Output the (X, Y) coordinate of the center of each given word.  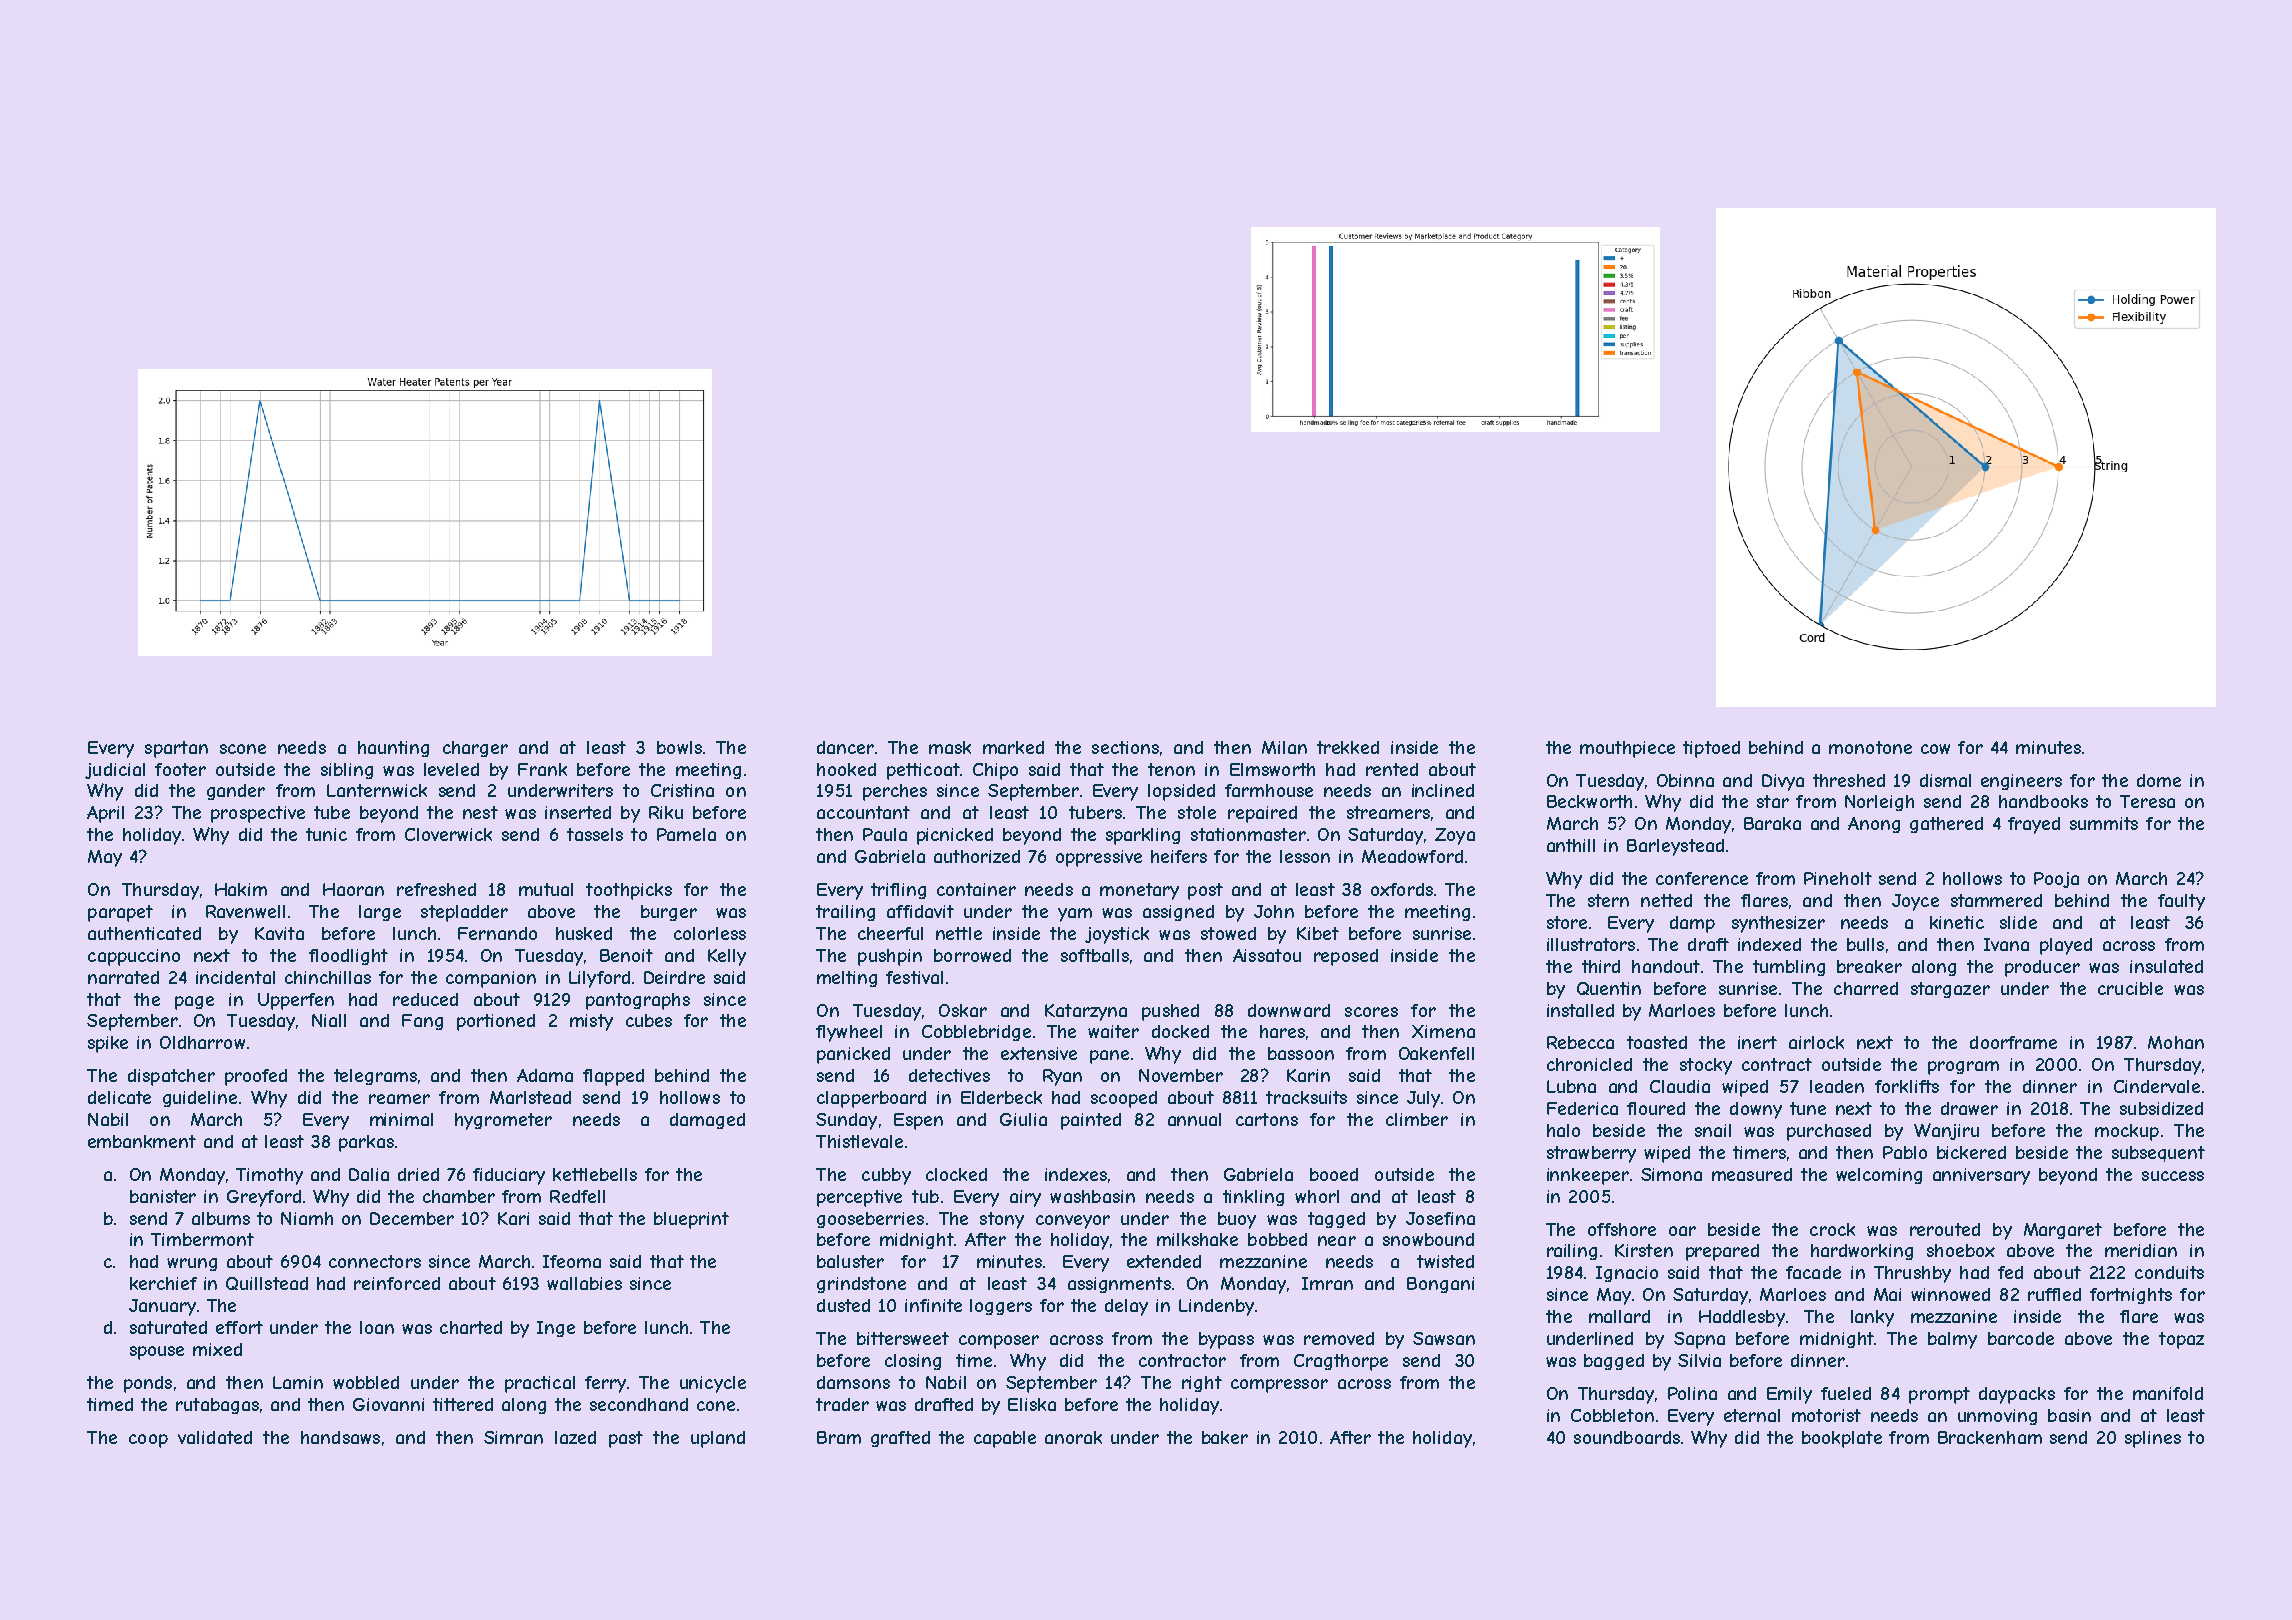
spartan (176, 749)
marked (1013, 747)
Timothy (269, 1176)
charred (1866, 988)
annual (1194, 1119)
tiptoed (1711, 749)
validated (215, 1437)
